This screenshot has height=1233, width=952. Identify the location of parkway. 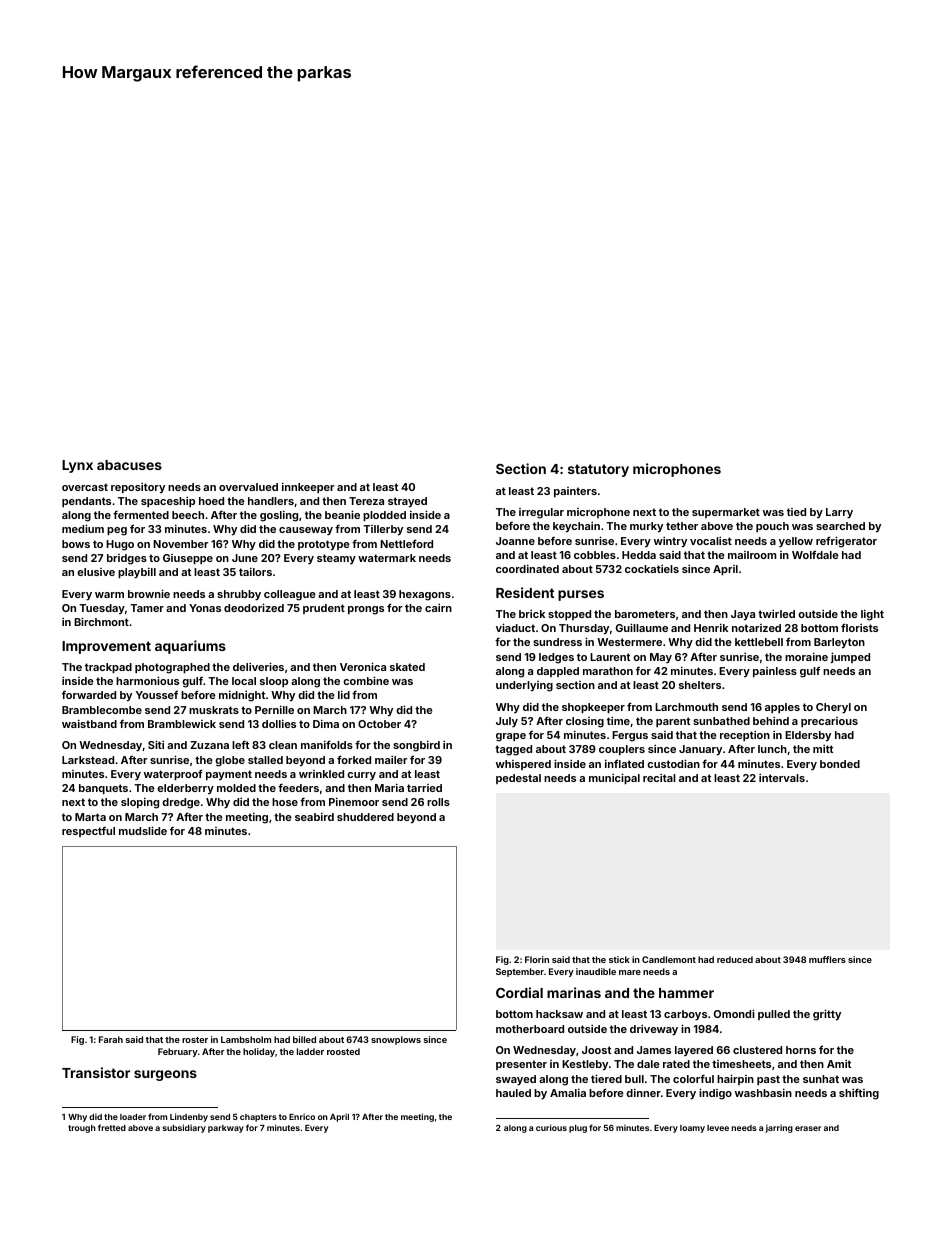
(226, 1129).
